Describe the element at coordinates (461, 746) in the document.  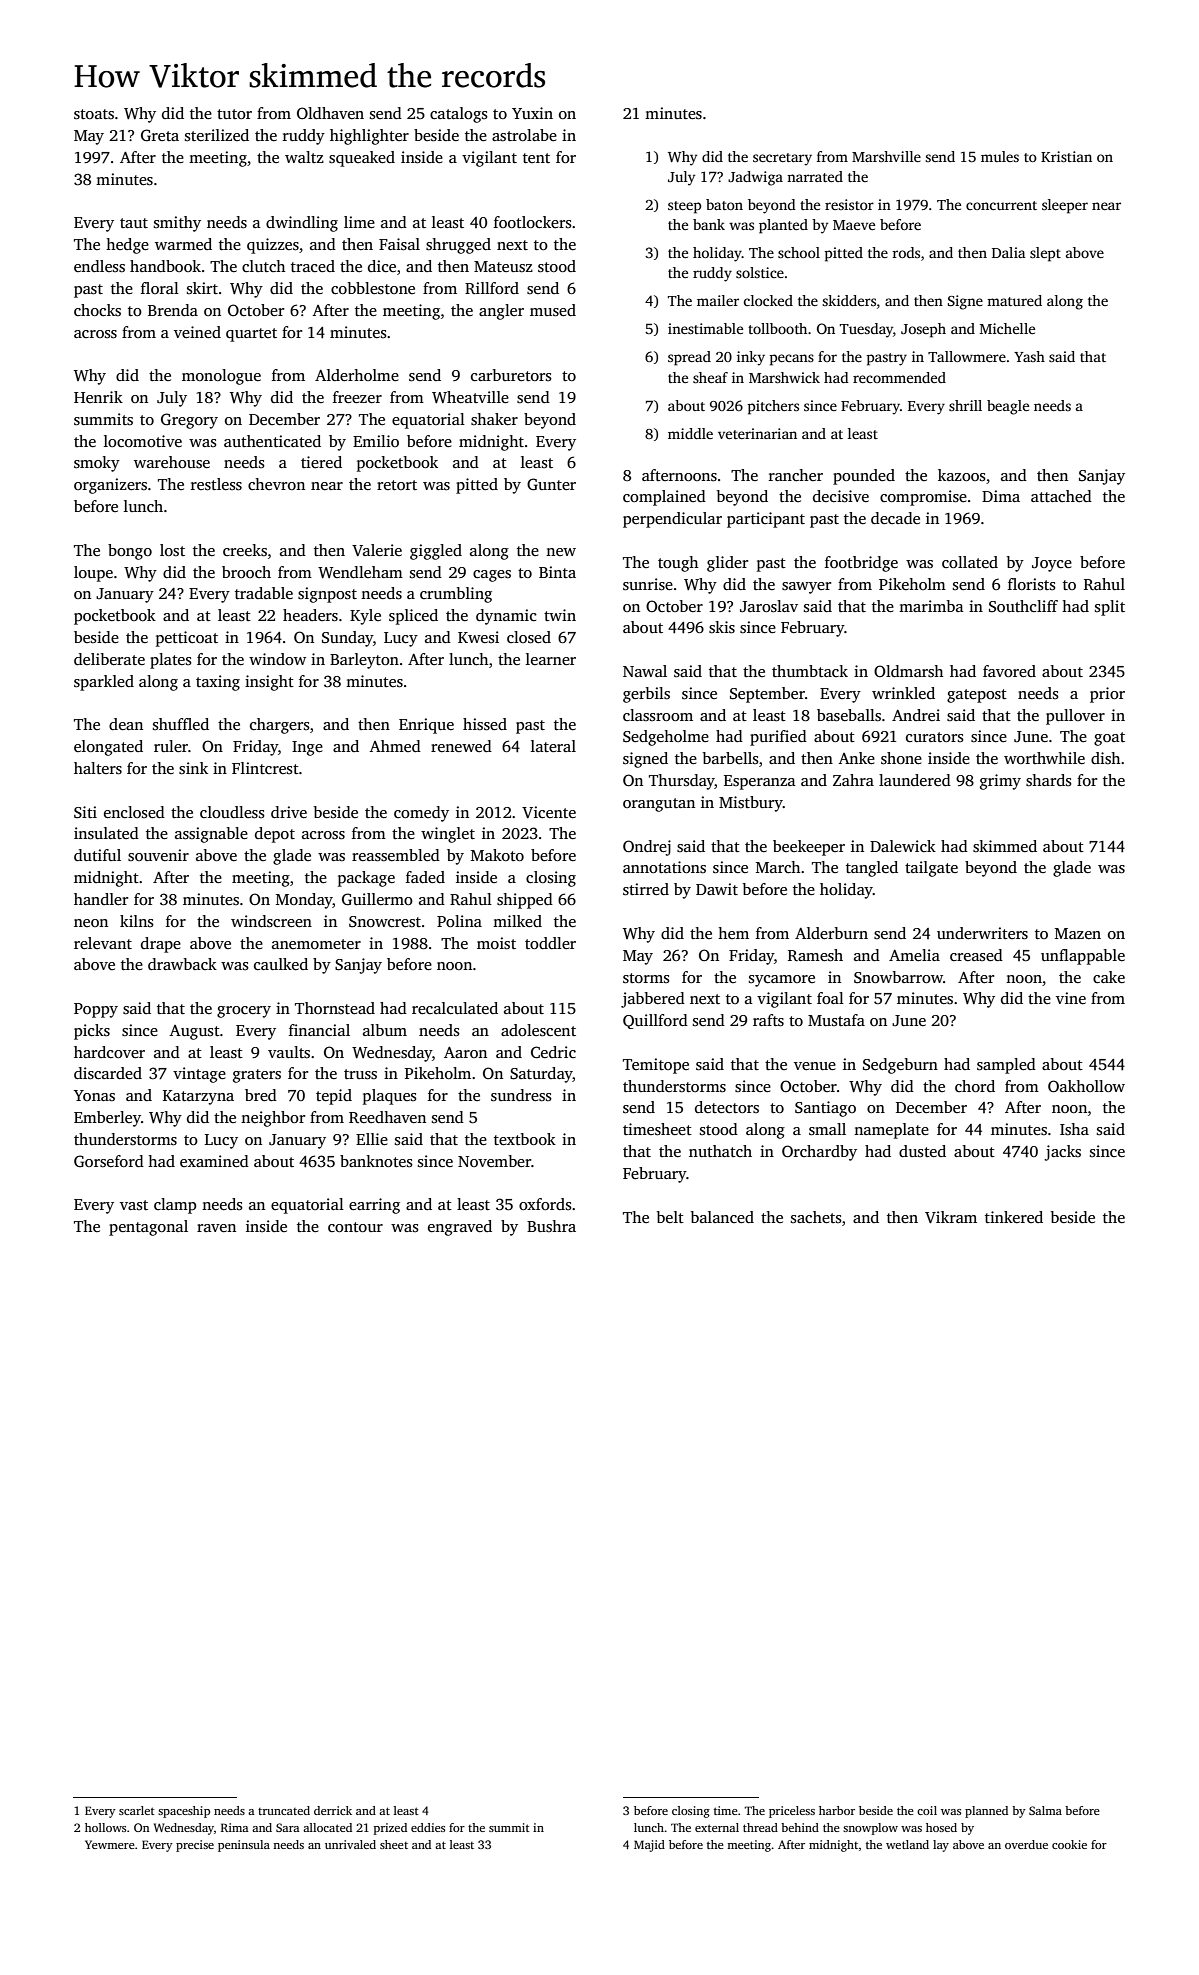
I see `renewed` at that location.
